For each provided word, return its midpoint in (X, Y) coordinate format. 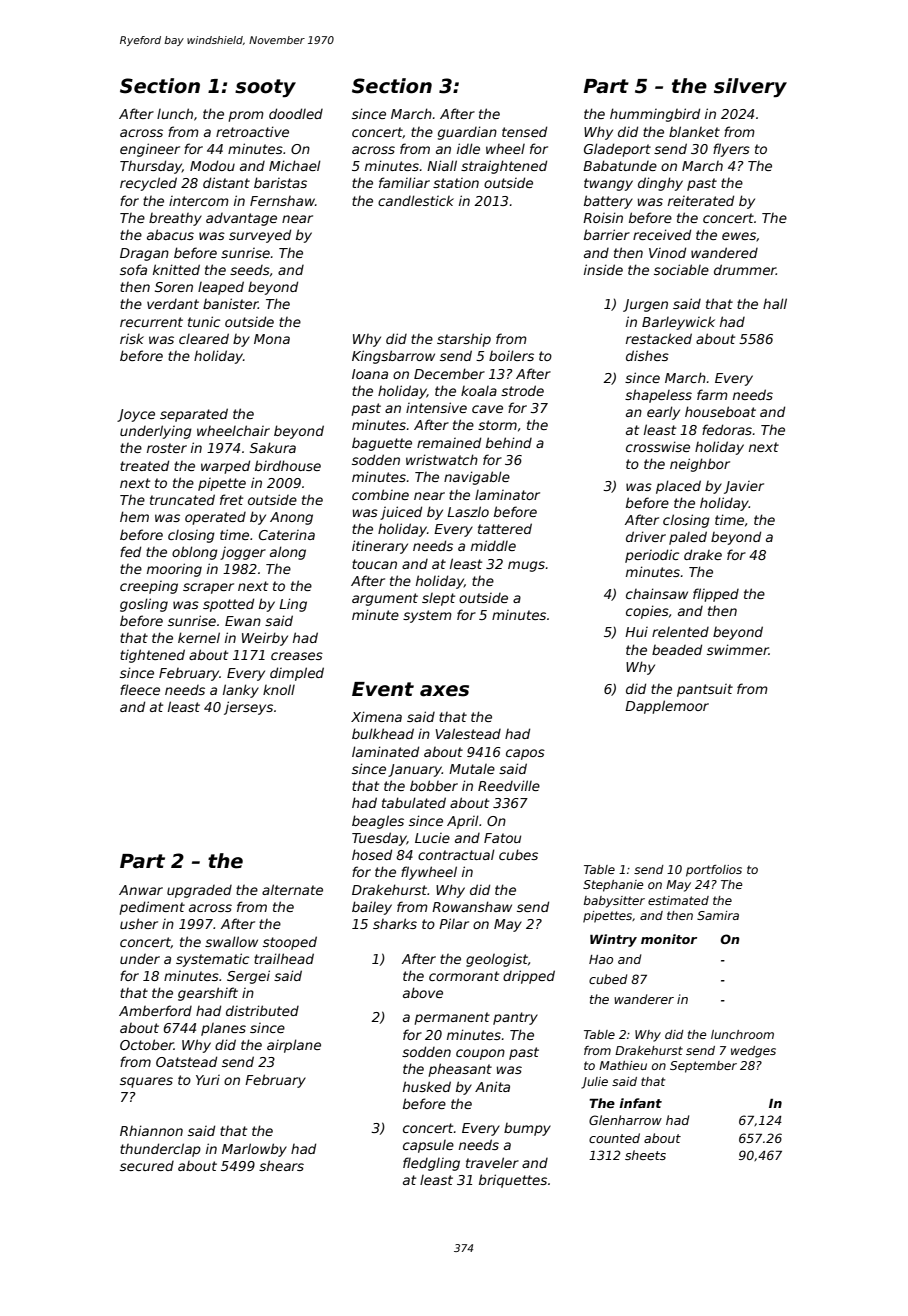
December (449, 373)
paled (688, 538)
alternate (292, 889)
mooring (174, 570)
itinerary (380, 547)
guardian (467, 133)
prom (246, 116)
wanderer (644, 999)
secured (147, 1166)
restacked (659, 338)
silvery (750, 87)
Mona (272, 339)
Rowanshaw (472, 906)
